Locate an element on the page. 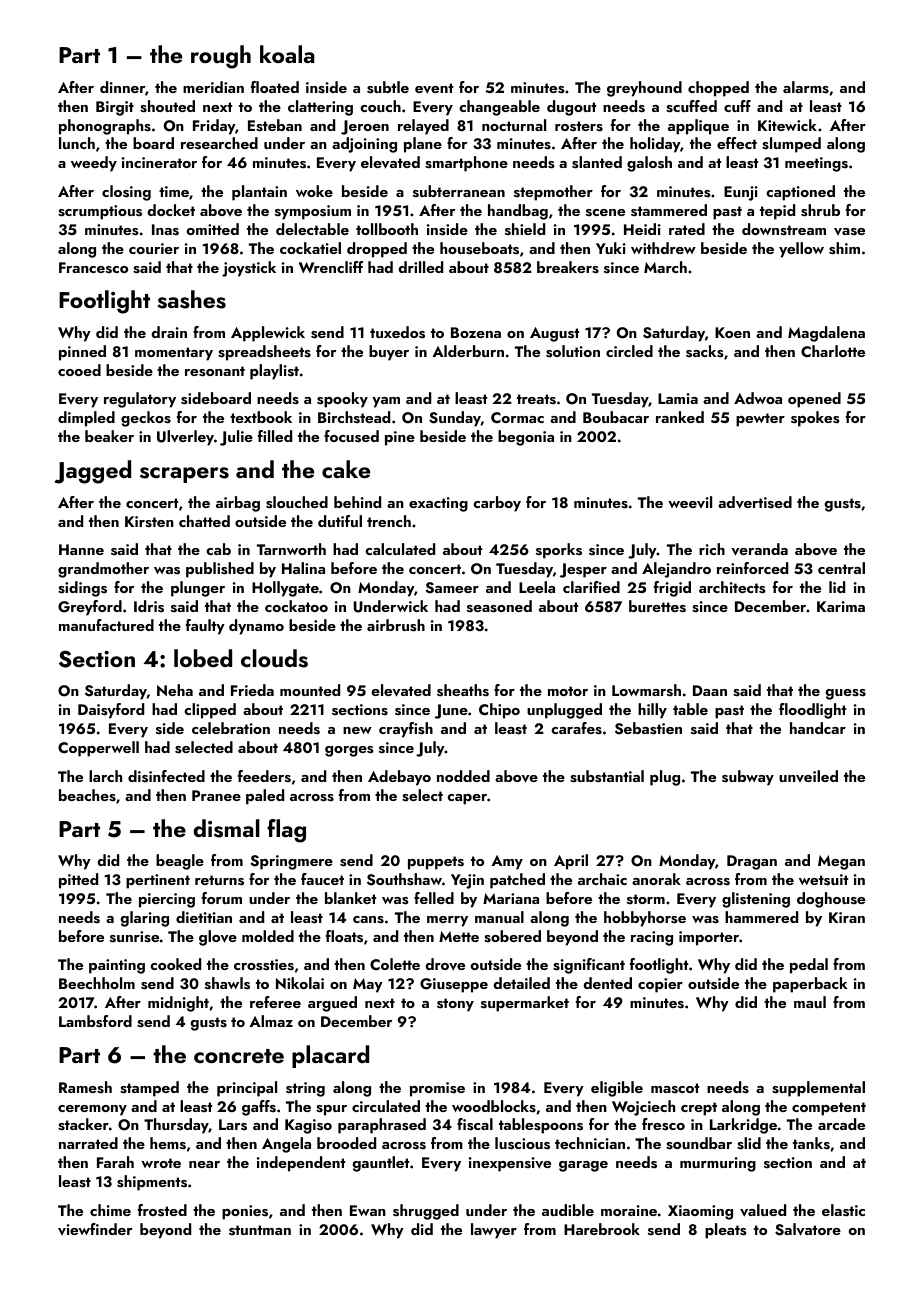 The image size is (924, 1308). Kiran is located at coordinates (847, 917).
